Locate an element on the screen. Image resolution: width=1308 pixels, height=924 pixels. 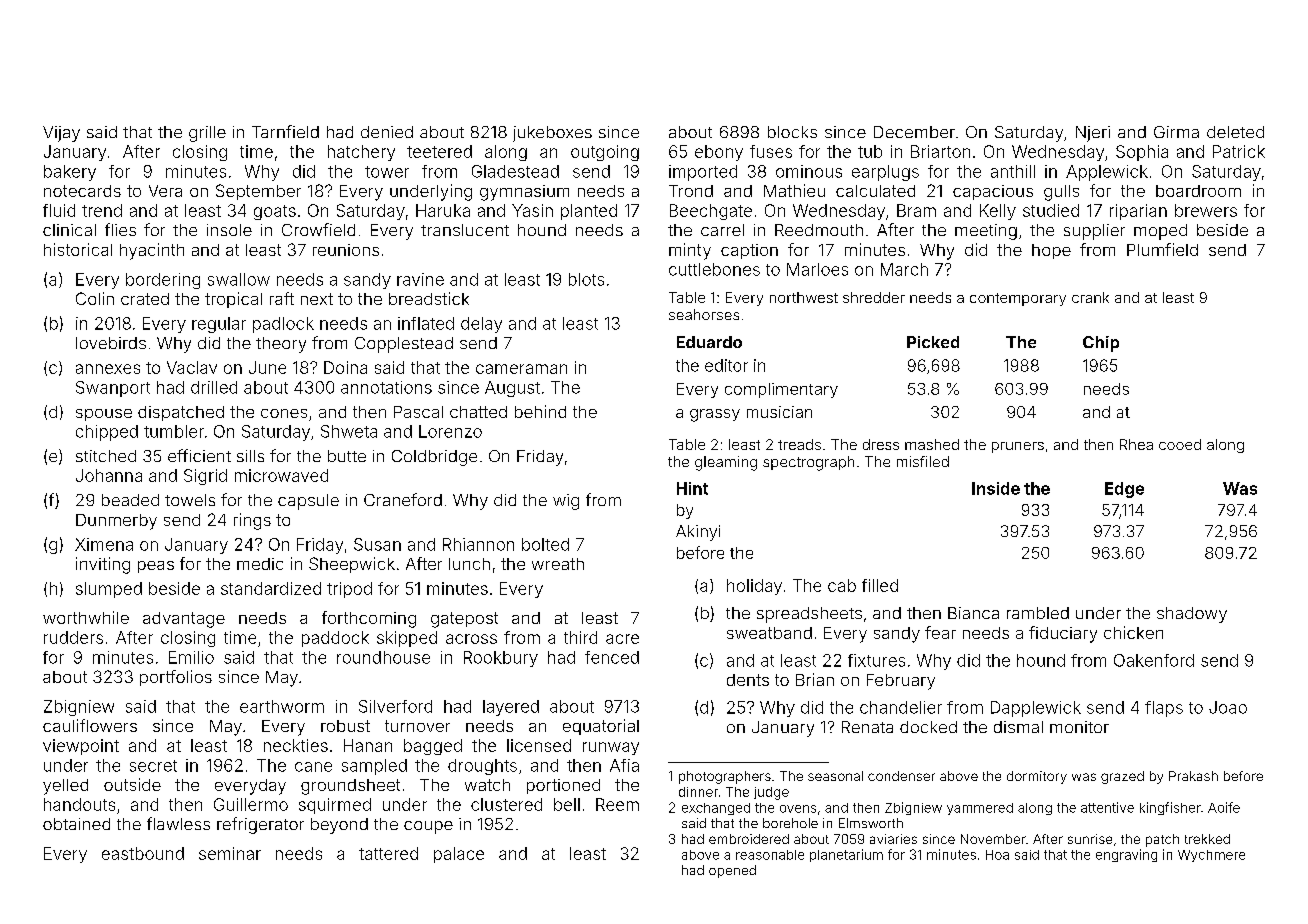
complimentary is located at coordinates (781, 390).
